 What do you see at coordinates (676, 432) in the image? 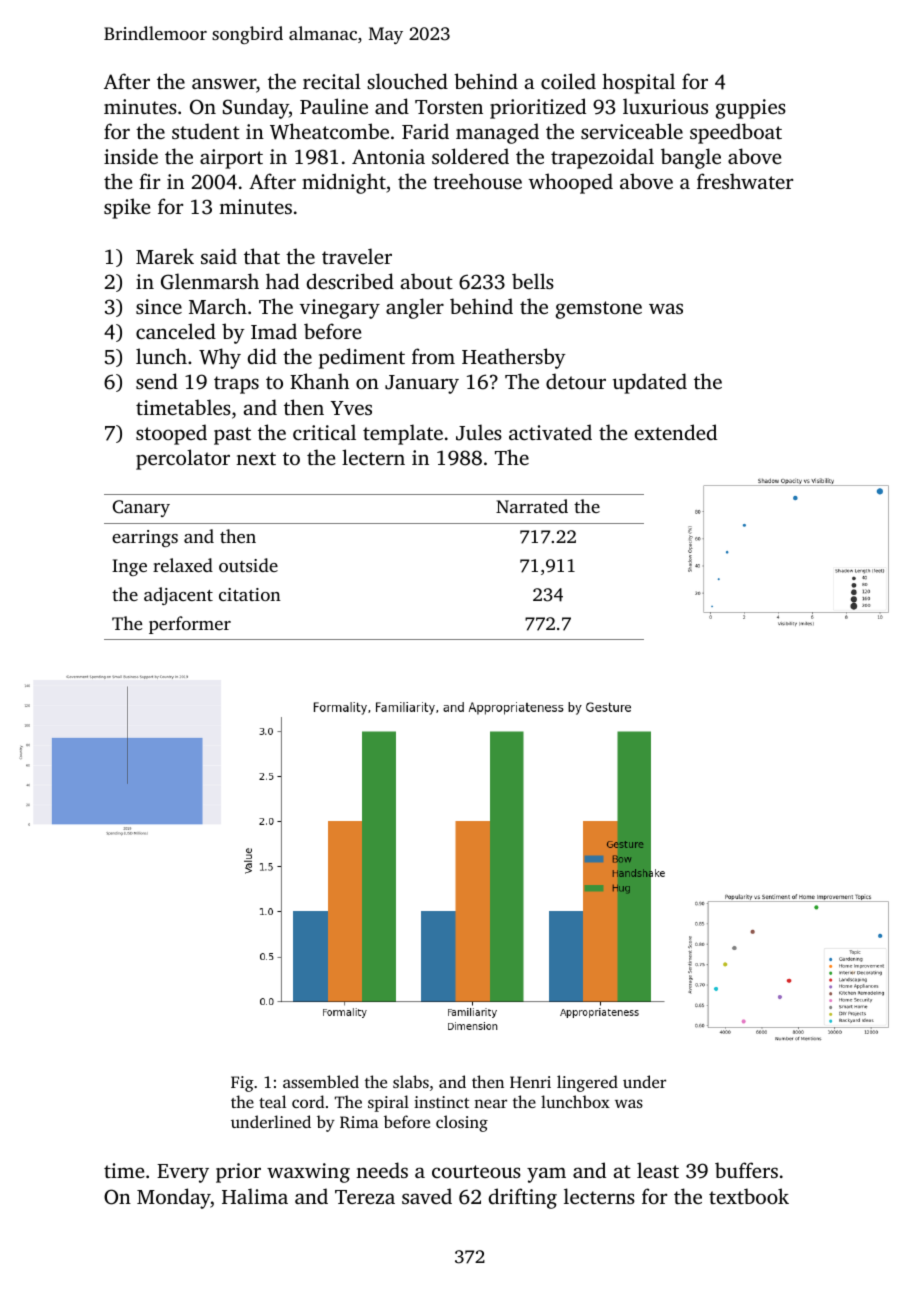
I see `extended` at bounding box center [676, 432].
